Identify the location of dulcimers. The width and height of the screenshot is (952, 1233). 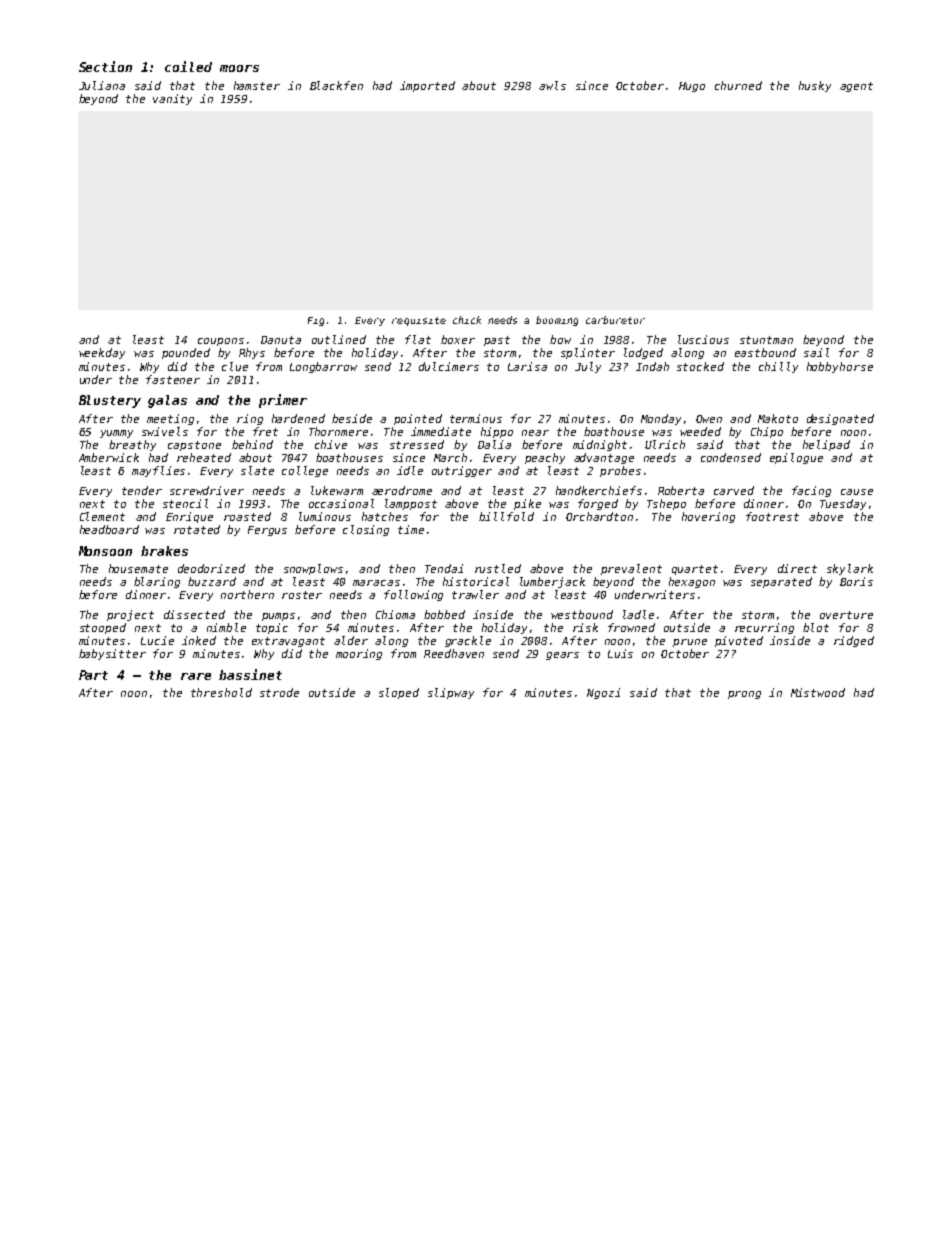
(449, 366).
